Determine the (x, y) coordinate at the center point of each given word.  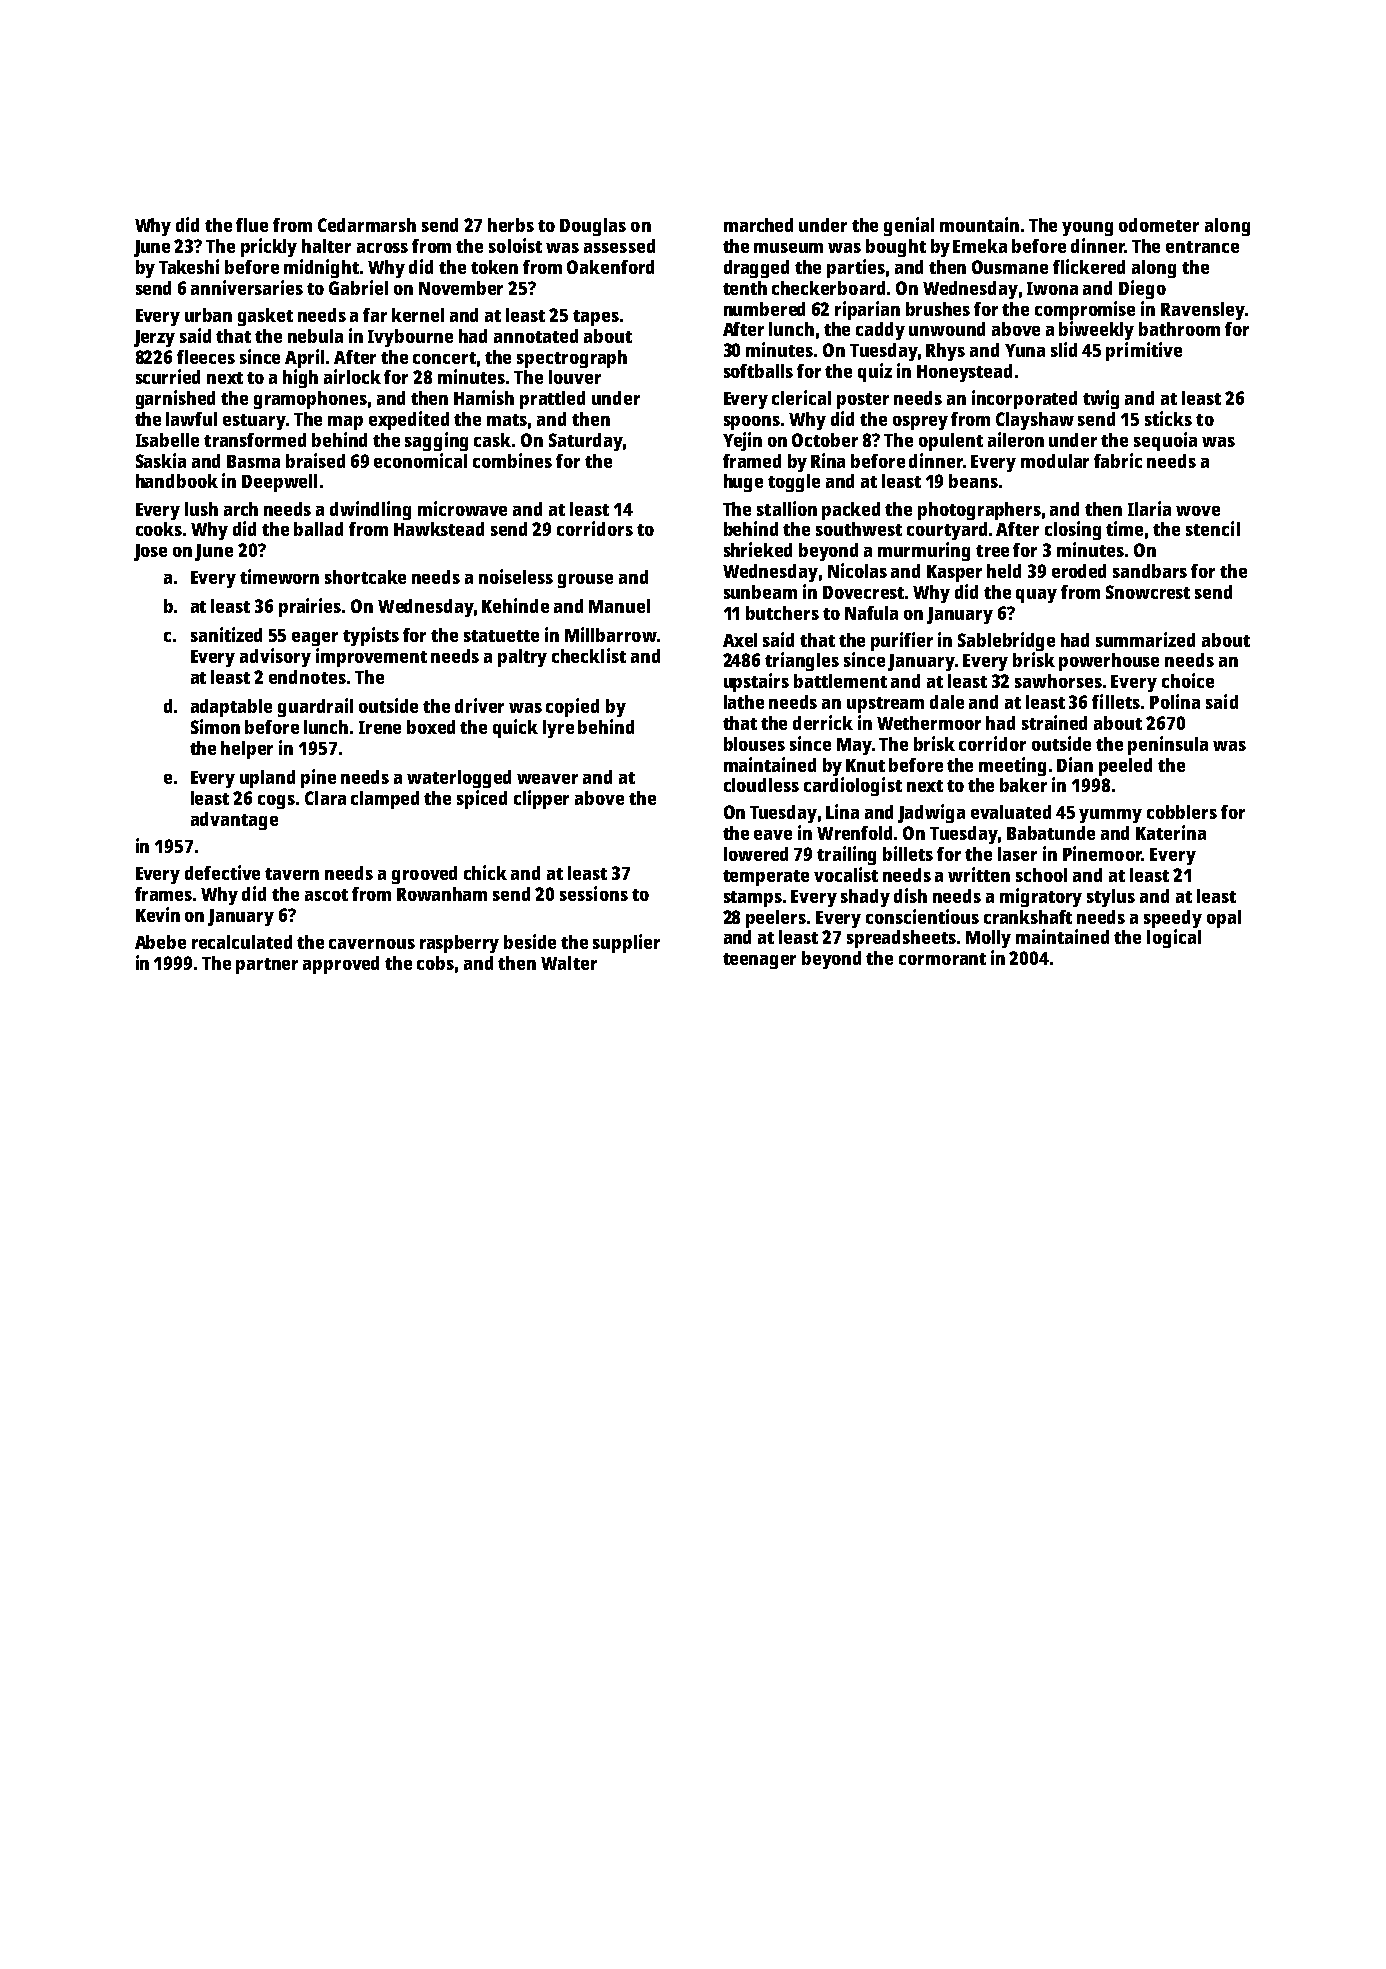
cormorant (942, 959)
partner (267, 966)
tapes (596, 318)
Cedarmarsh (367, 225)
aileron (1016, 439)
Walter (569, 963)
